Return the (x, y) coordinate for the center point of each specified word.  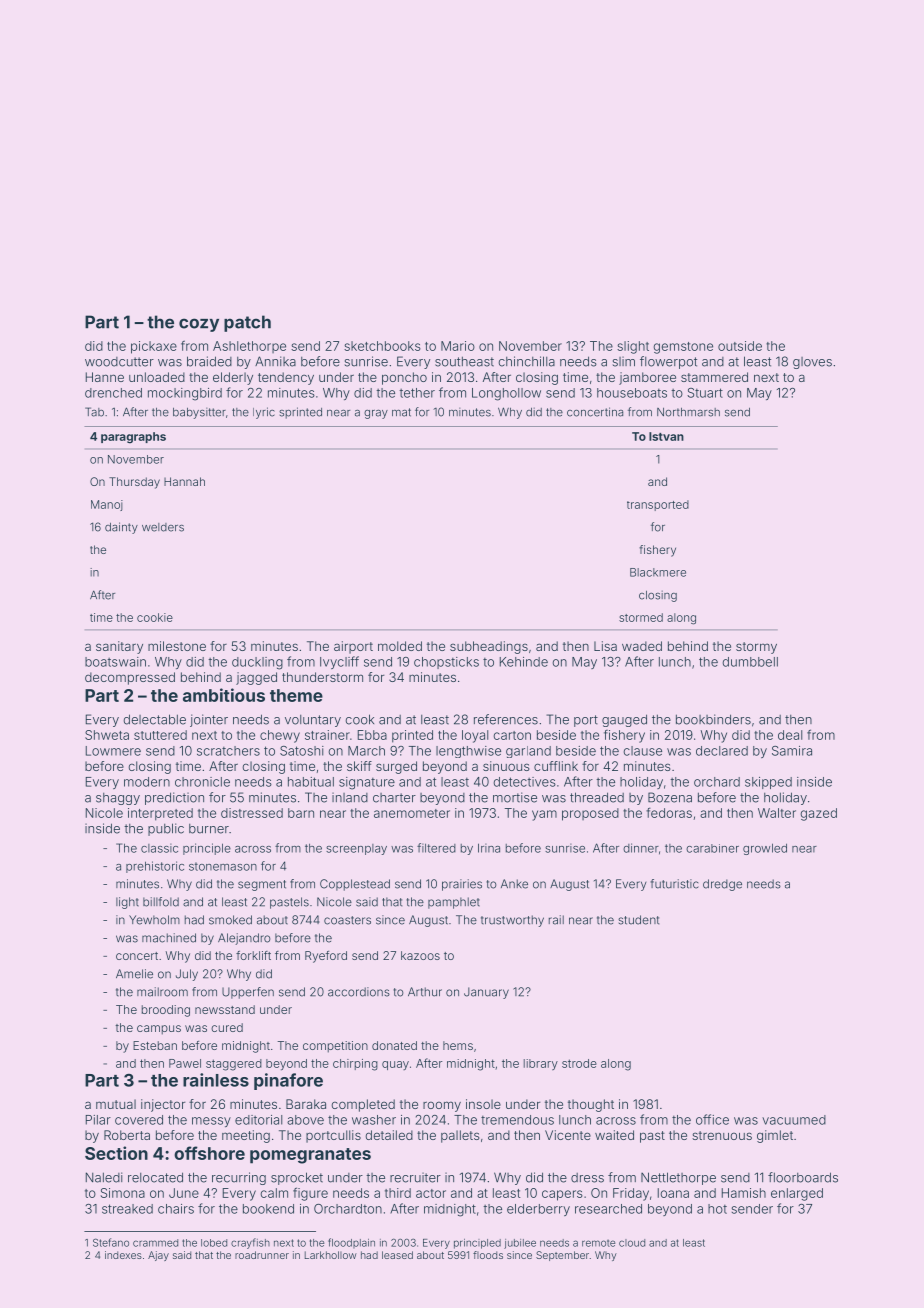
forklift (253, 955)
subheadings (489, 647)
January (486, 993)
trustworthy (512, 921)
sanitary (119, 647)
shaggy (118, 799)
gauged (624, 720)
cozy (199, 325)
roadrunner (262, 1255)
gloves (812, 363)
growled (765, 849)
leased (397, 1255)
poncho (404, 378)
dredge (722, 885)
